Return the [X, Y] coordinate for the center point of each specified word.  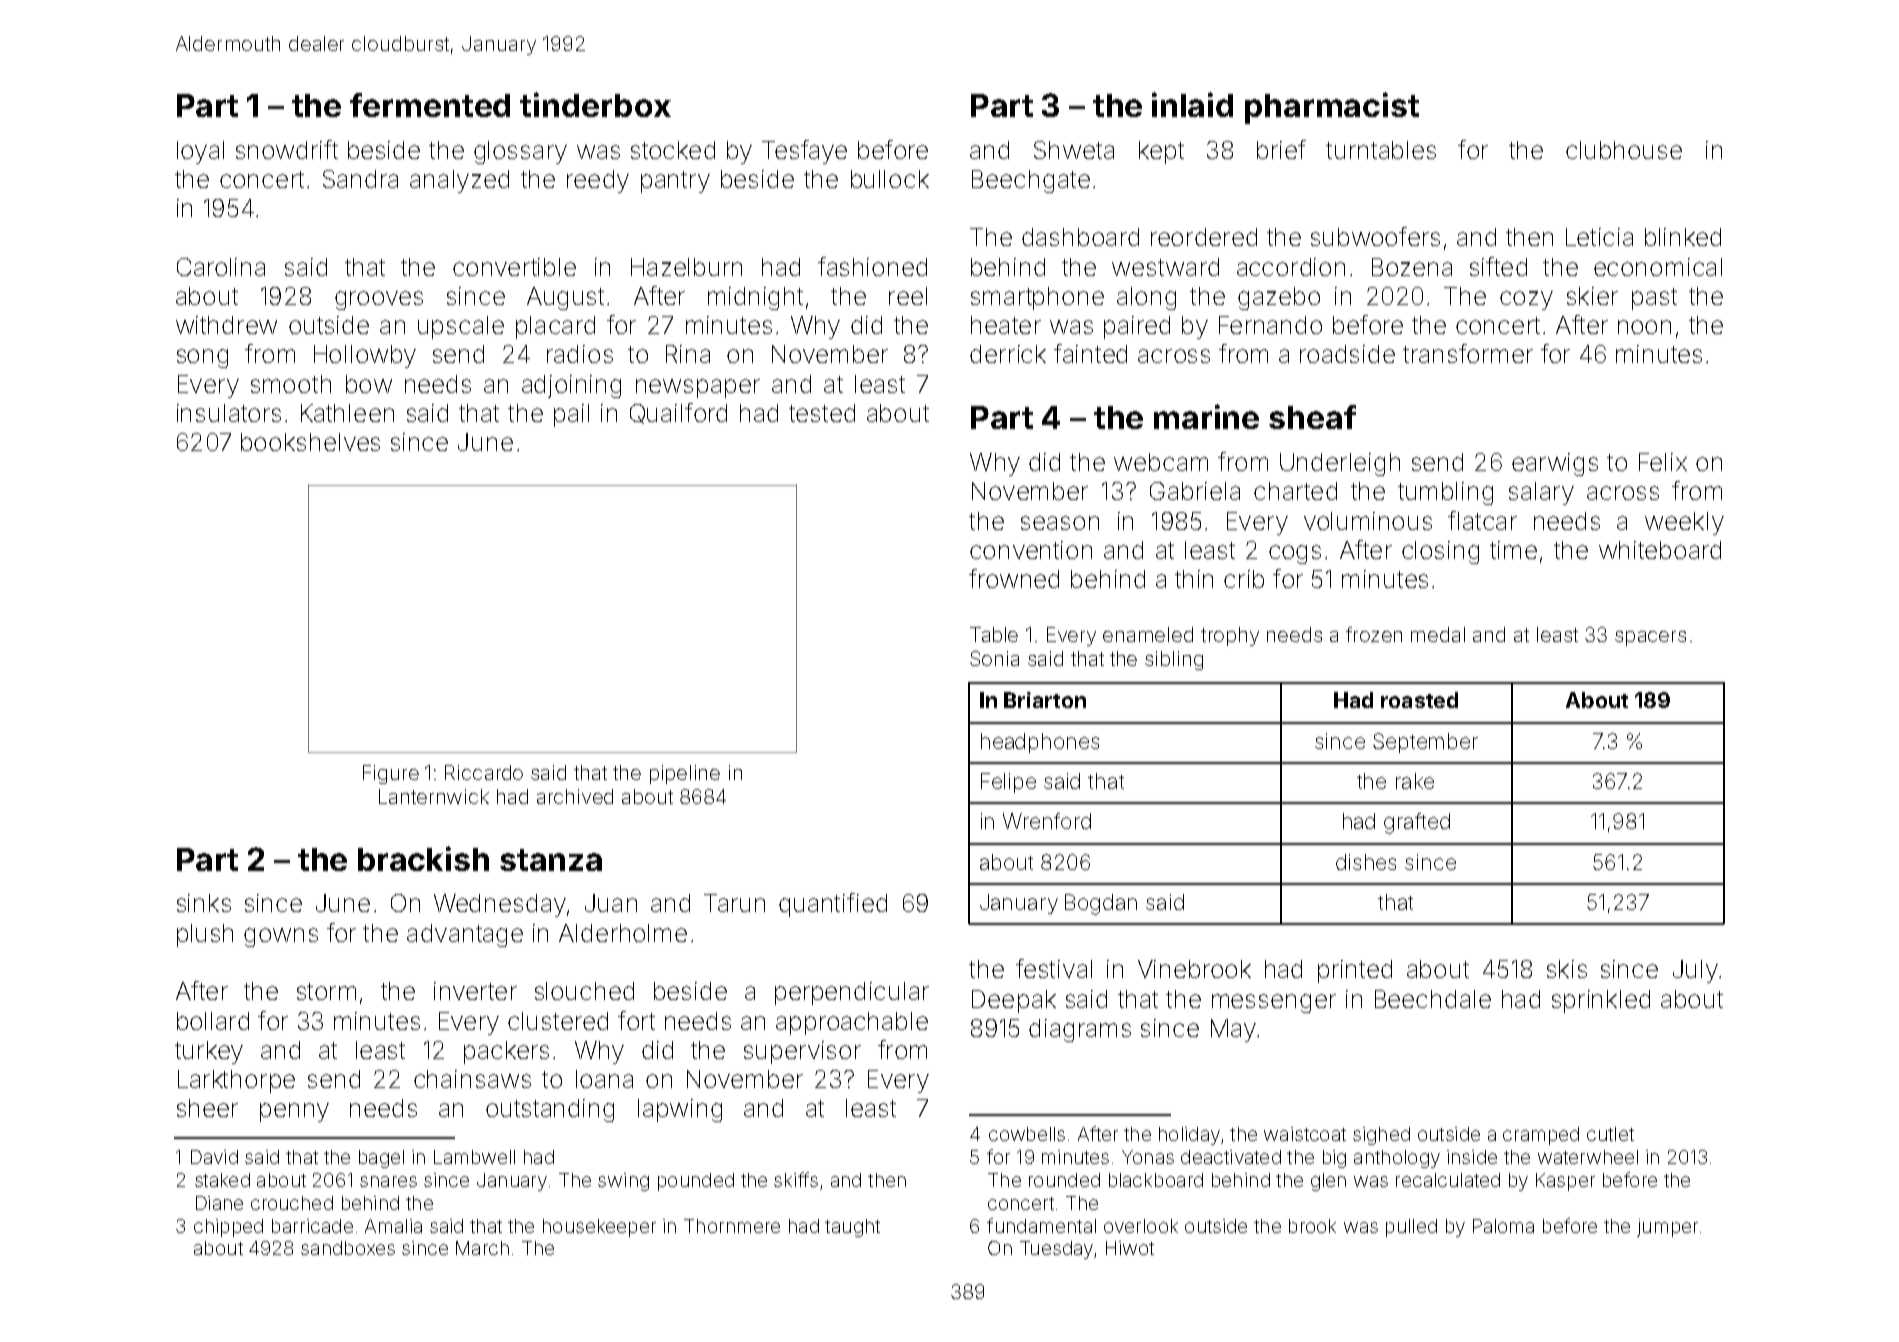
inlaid [1192, 104]
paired [1137, 327]
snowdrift [287, 149]
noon [1644, 327]
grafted [1417, 823]
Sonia [994, 658]
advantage [465, 935]
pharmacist [1332, 108]
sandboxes [348, 1248]
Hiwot [1130, 1248]
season [1060, 523]
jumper [1667, 1228]
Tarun [734, 903]
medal [1438, 634]
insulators [229, 413]
